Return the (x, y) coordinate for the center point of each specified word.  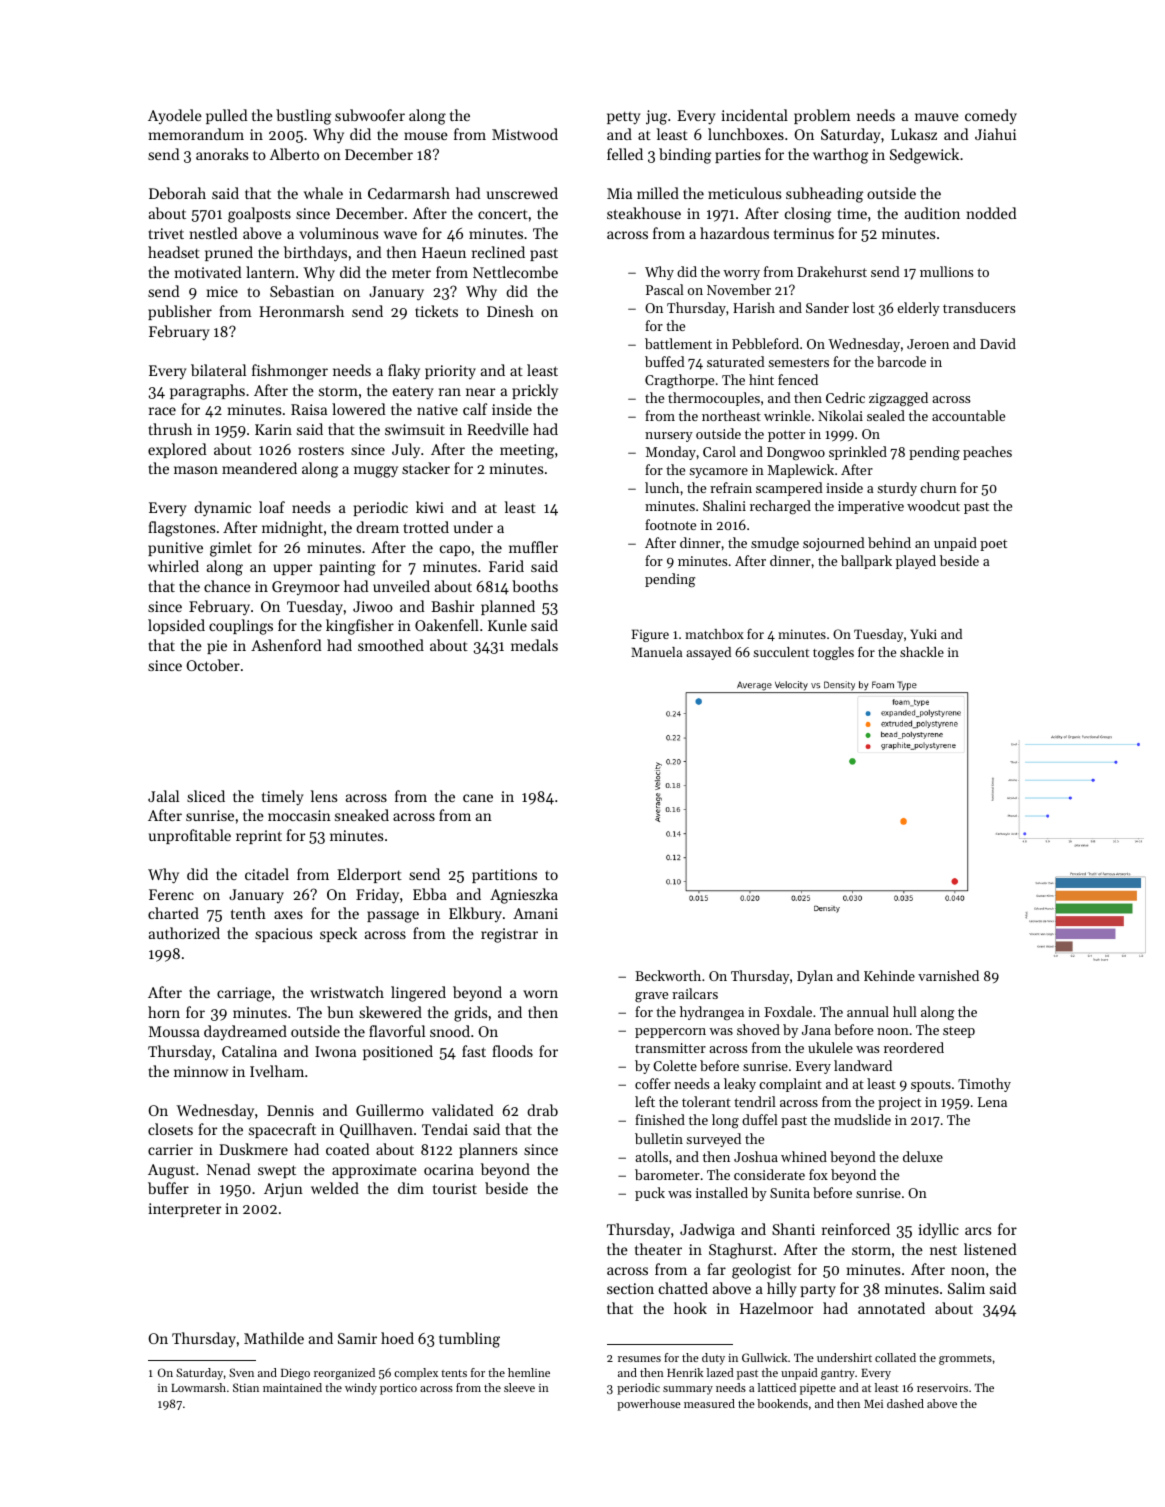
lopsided (176, 626)
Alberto (294, 154)
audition (932, 213)
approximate (374, 1171)
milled (658, 193)
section (630, 1288)
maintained (292, 1387)
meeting (527, 451)
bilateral (218, 370)
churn (938, 487)
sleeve (519, 1387)
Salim (966, 1288)
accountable (968, 415)
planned (508, 607)
